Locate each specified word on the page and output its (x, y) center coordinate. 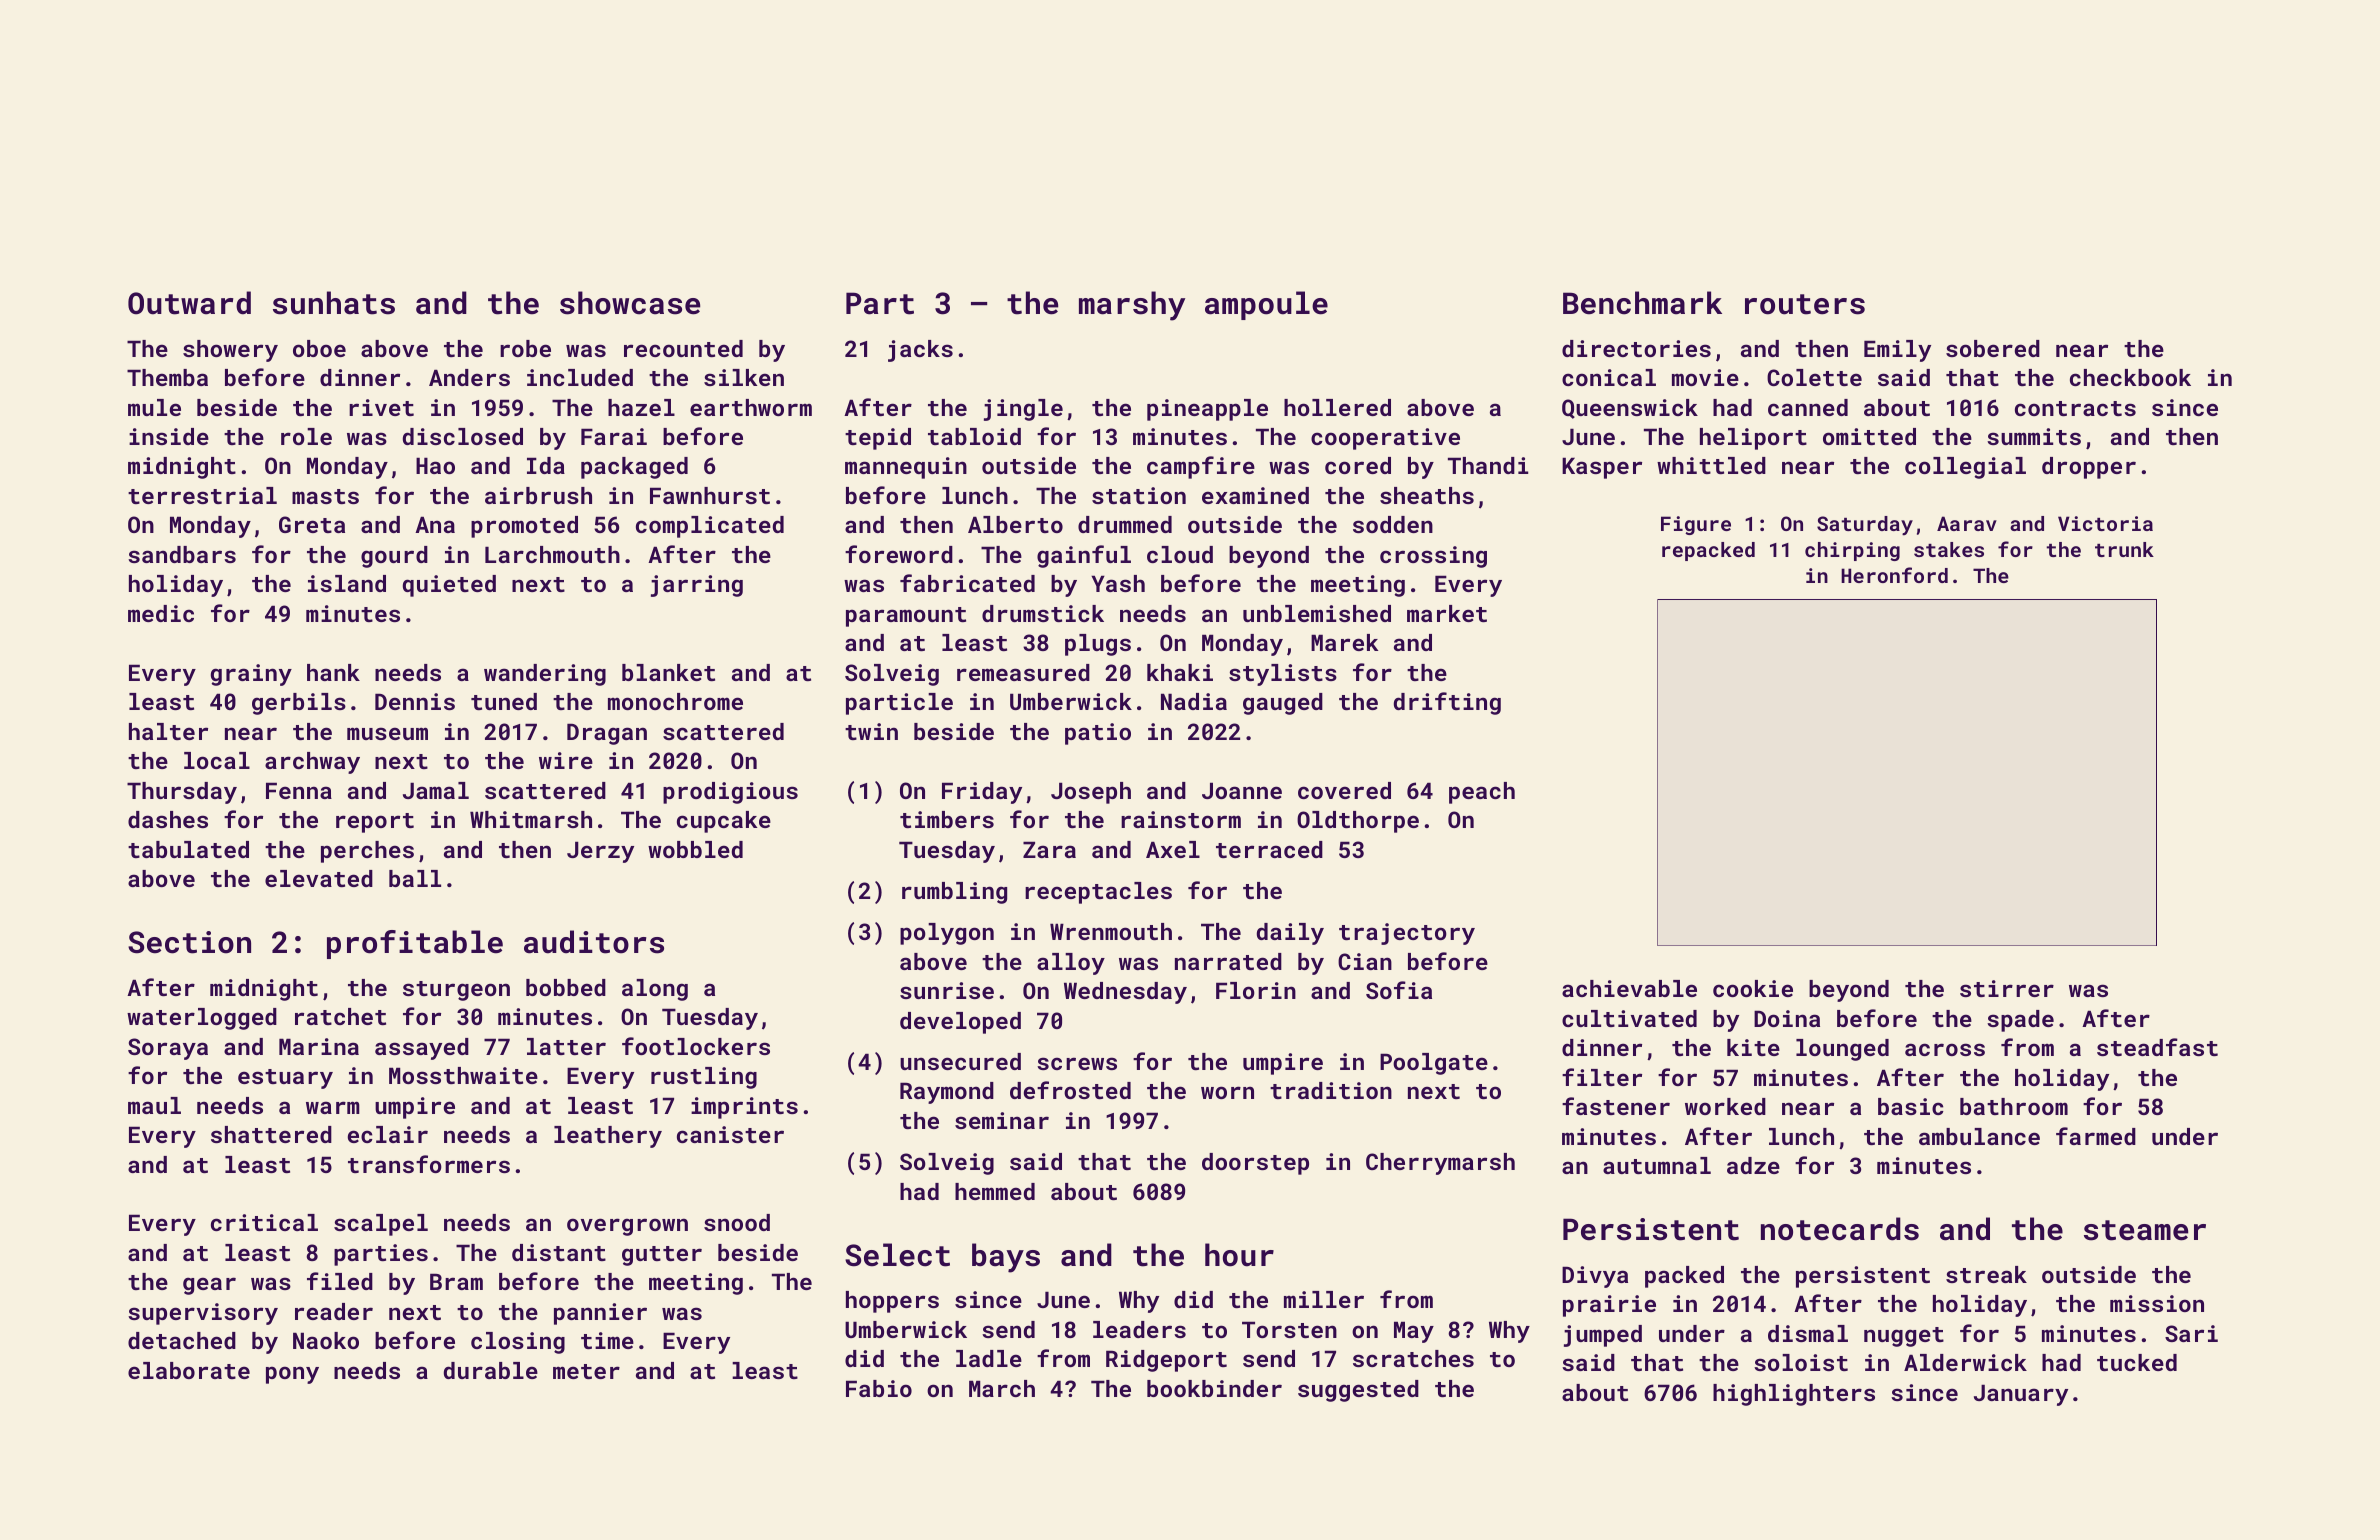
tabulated (188, 849)
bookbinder (1214, 1388)
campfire (1201, 467)
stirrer (2007, 988)
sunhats (334, 303)
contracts (2075, 408)
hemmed (995, 1191)
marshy (1132, 306)
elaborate (189, 1370)
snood (737, 1222)
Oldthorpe (1358, 822)
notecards (1840, 1229)
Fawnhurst (710, 495)
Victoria (2105, 523)
